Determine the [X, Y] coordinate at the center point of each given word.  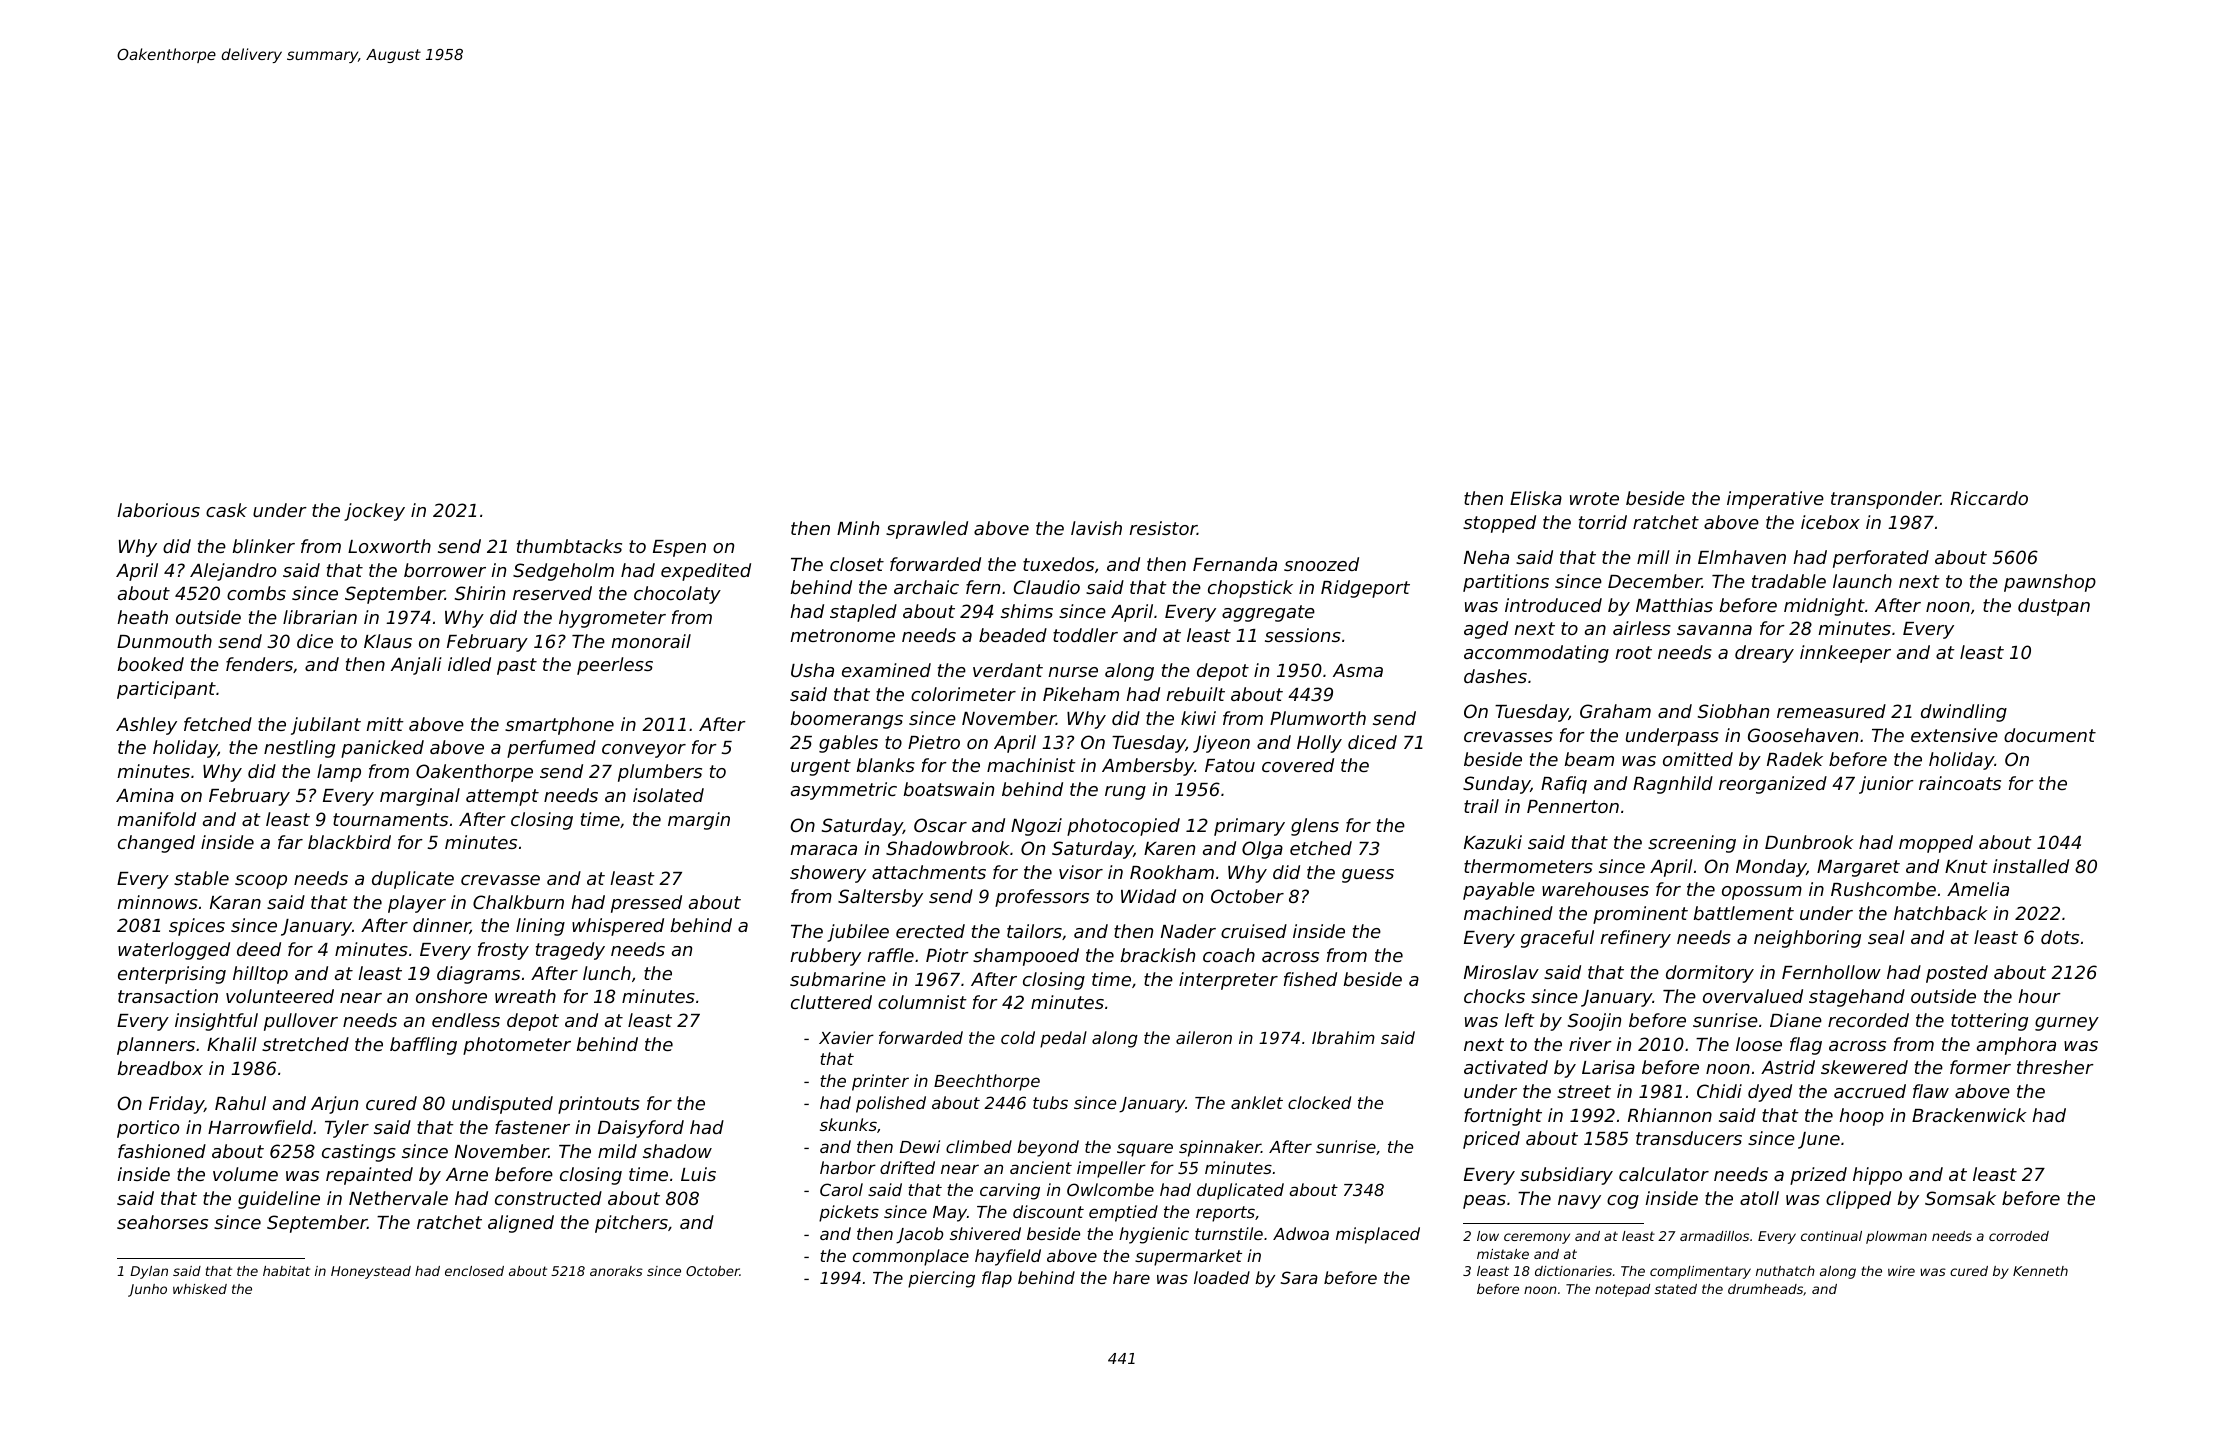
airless [1642, 628]
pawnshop [2050, 583]
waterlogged [174, 951]
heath [142, 617]
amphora [2016, 1046]
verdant [1008, 670]
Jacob [919, 1235]
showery [828, 874]
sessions [1303, 635]
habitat [286, 1271]
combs [256, 593]
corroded [2019, 1236]
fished [1310, 979]
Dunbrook [1809, 842]
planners [156, 1046]
